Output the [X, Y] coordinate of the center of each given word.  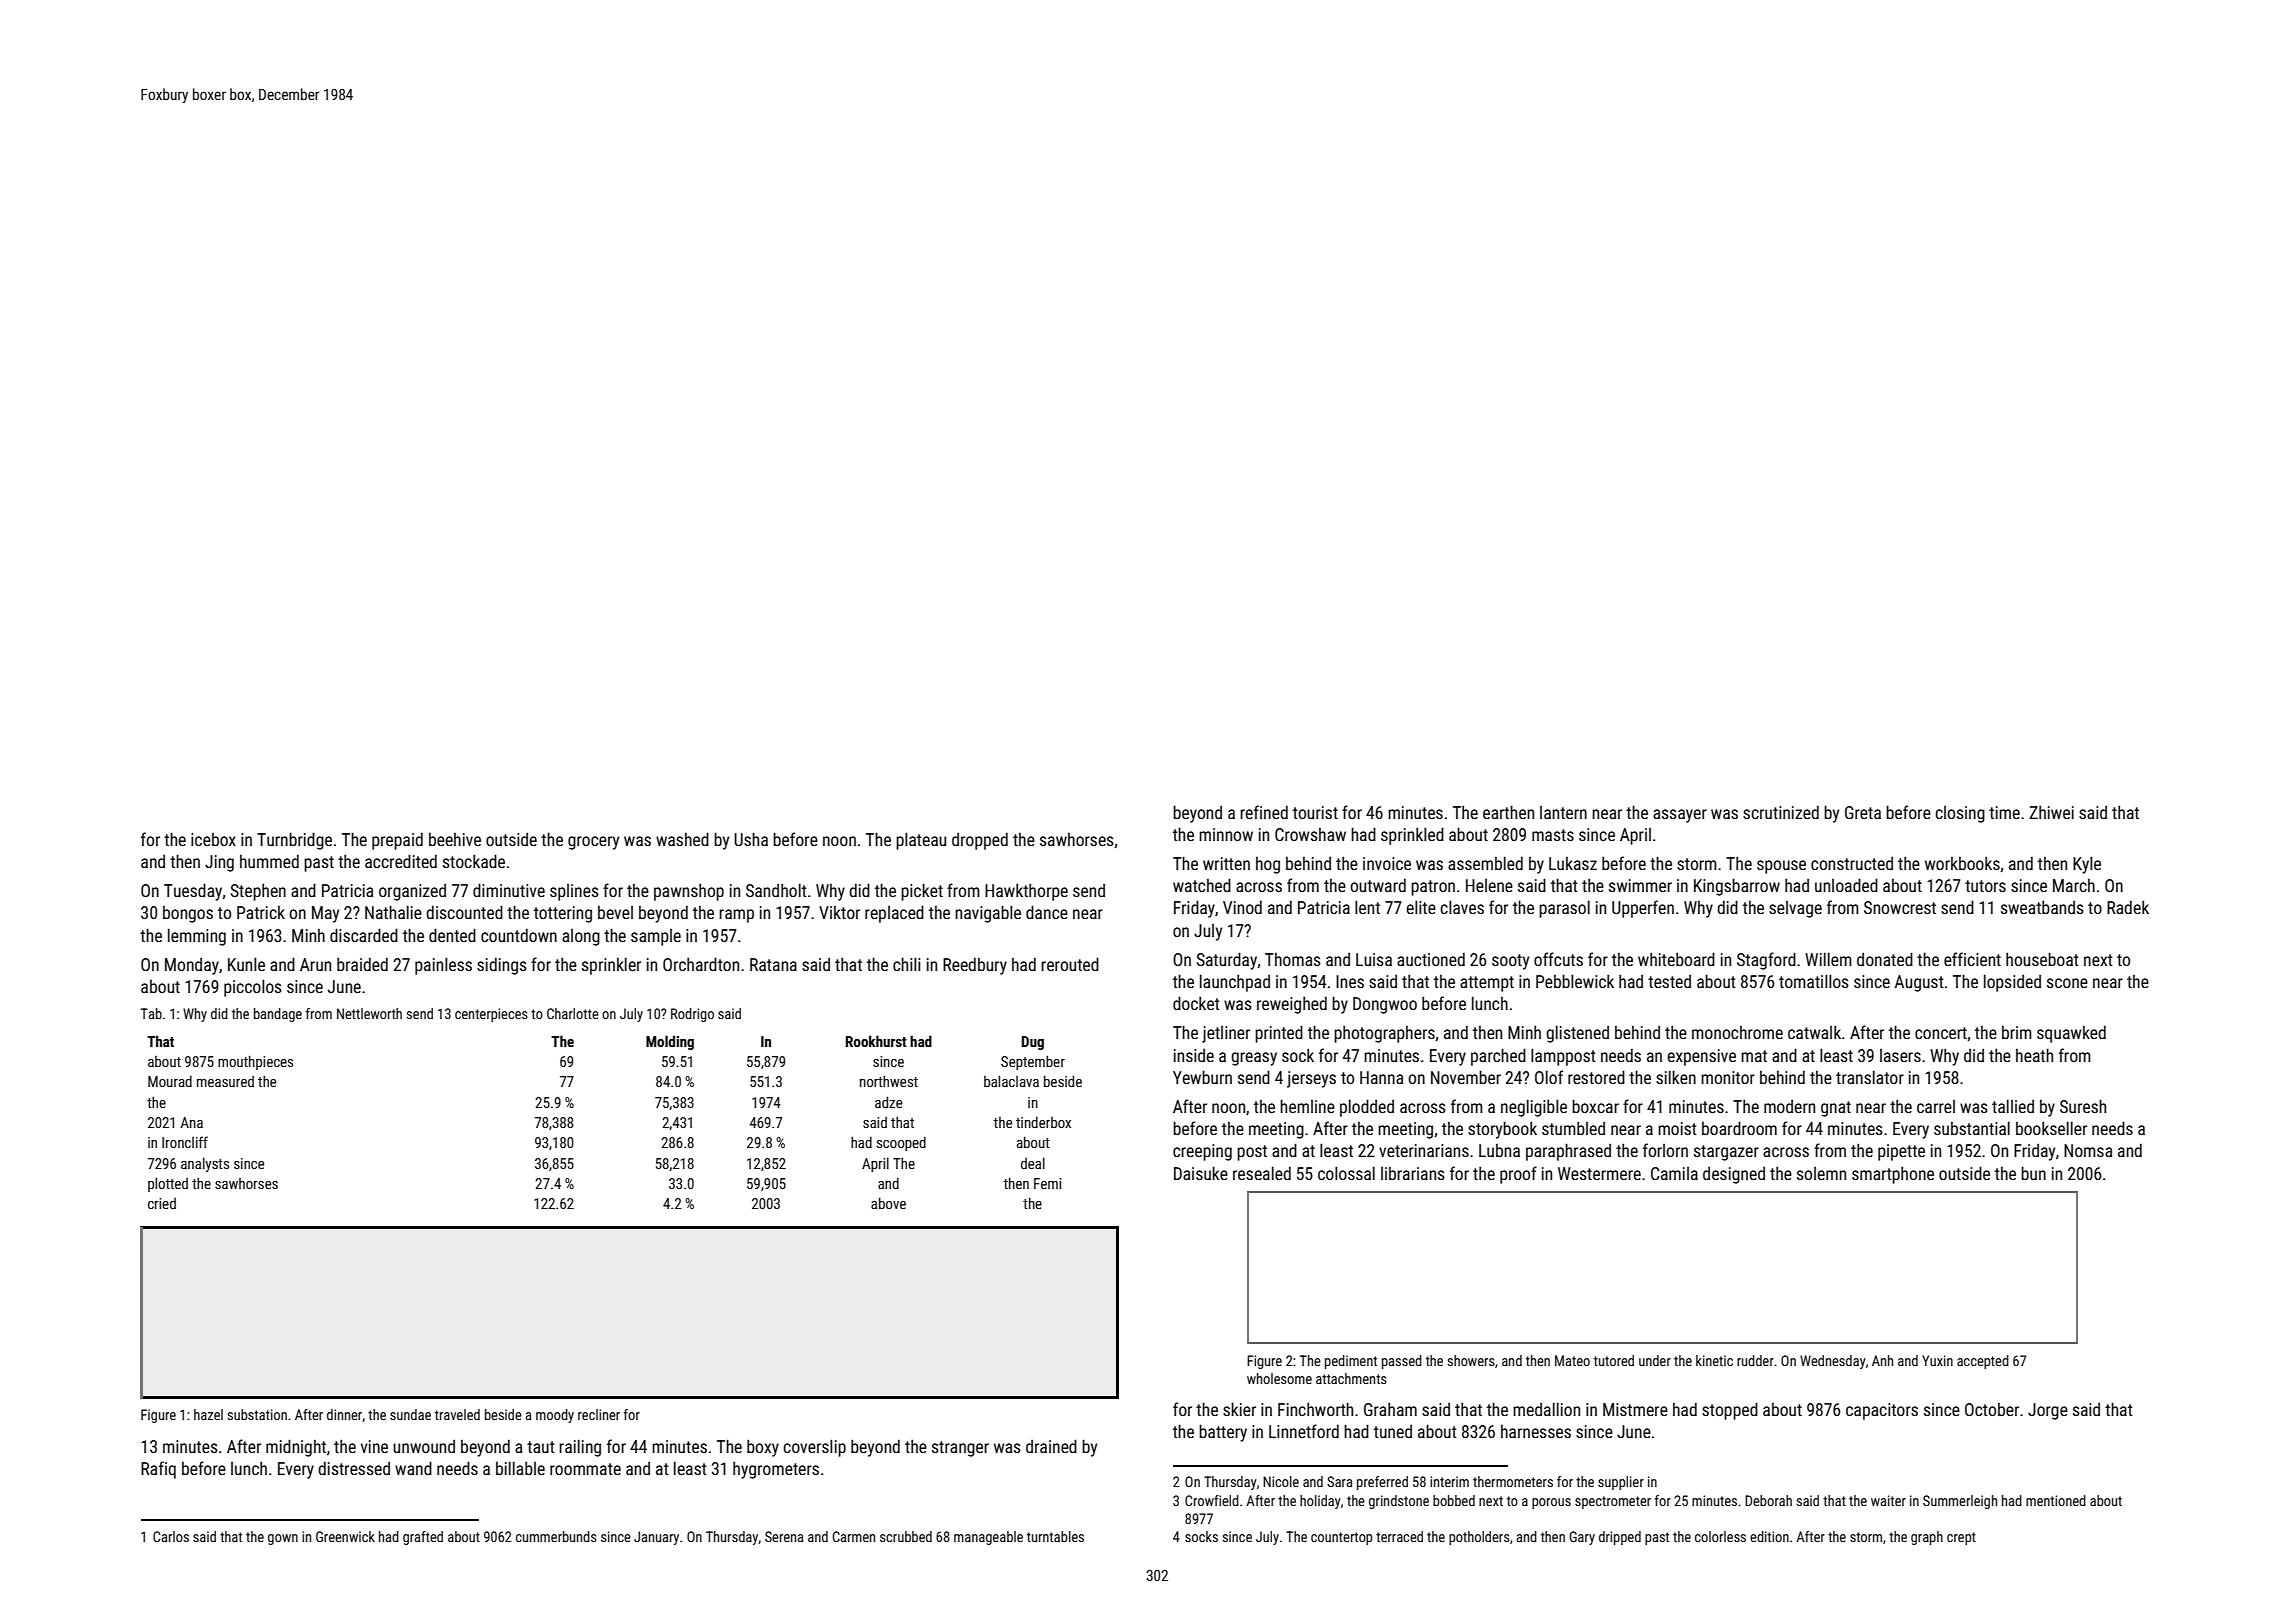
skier [1239, 1409]
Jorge [2048, 1411]
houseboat [2042, 959]
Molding [670, 1042]
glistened [1577, 1034]
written [1226, 863]
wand [413, 1468]
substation [257, 1414]
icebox [213, 839]
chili [906, 964]
